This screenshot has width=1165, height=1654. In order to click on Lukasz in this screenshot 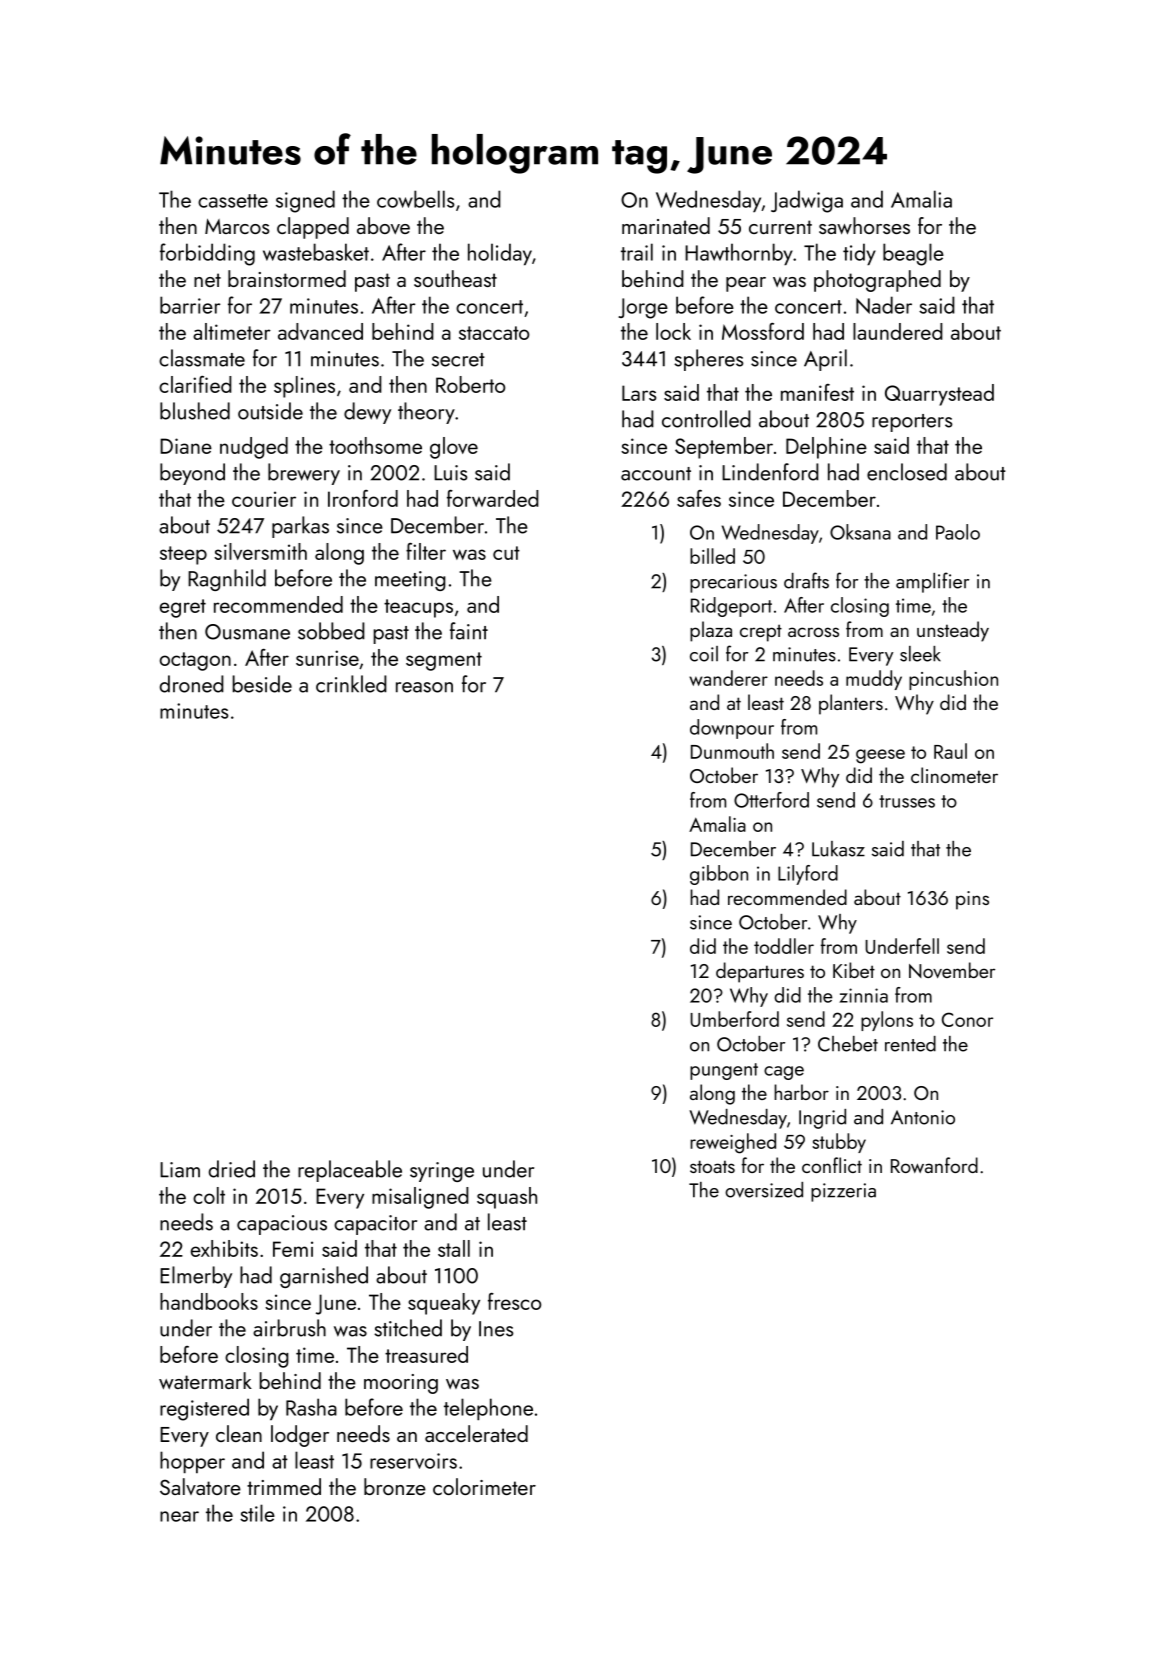, I will do `click(838, 849)`.
